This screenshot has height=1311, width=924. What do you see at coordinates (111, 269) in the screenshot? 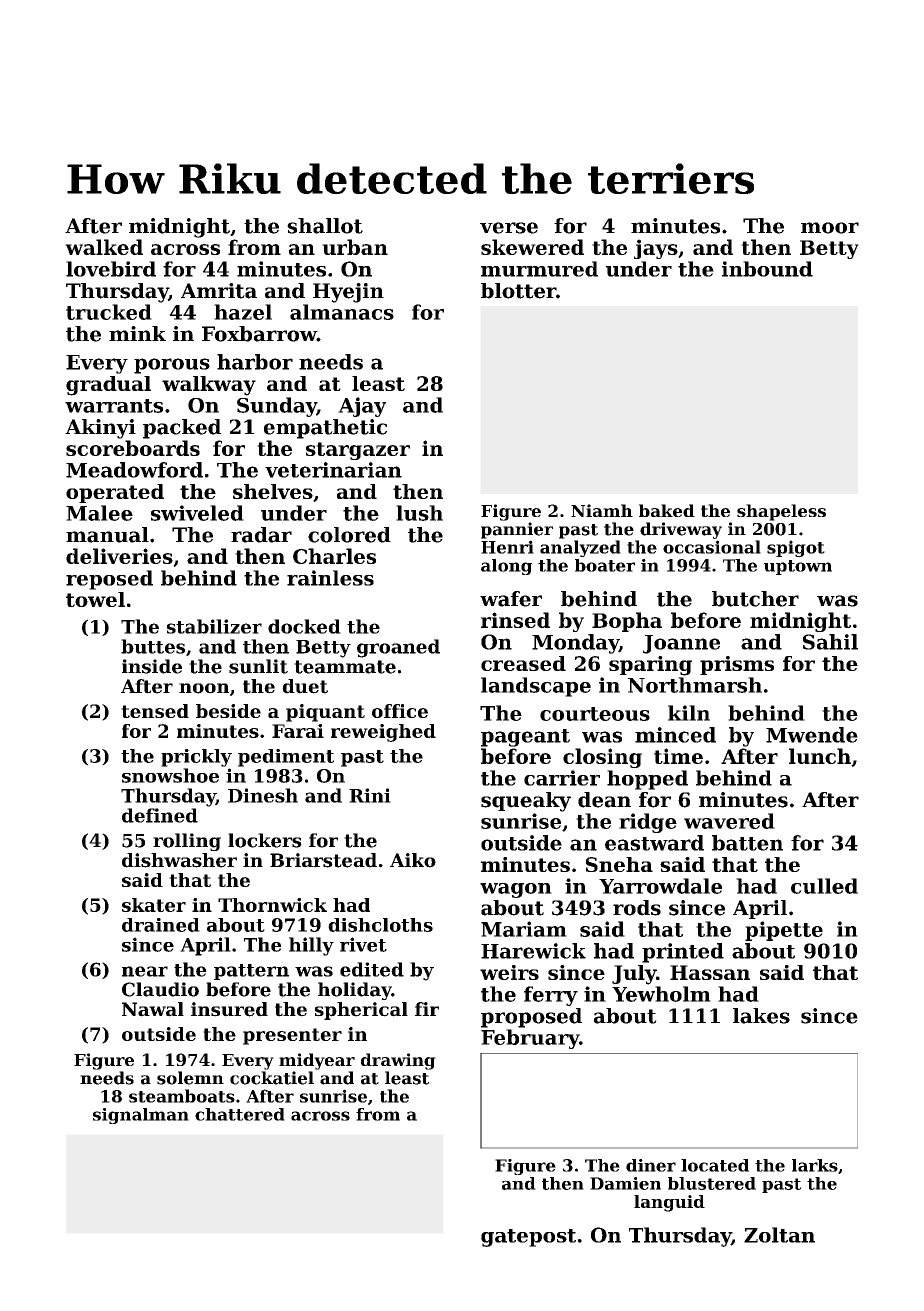
I see `lovebird` at bounding box center [111, 269].
